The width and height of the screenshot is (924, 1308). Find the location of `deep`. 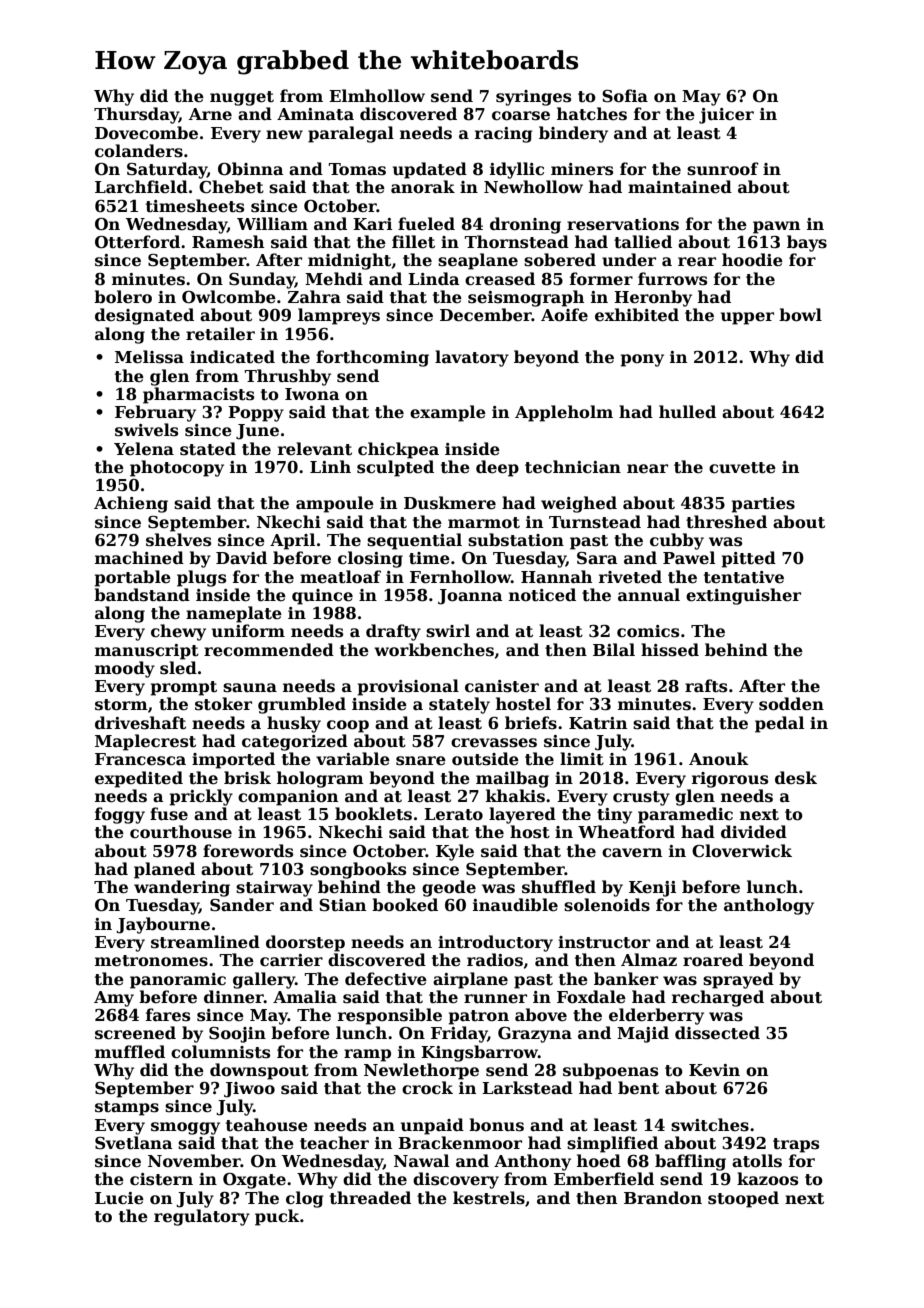

deep is located at coordinates (497, 468).
